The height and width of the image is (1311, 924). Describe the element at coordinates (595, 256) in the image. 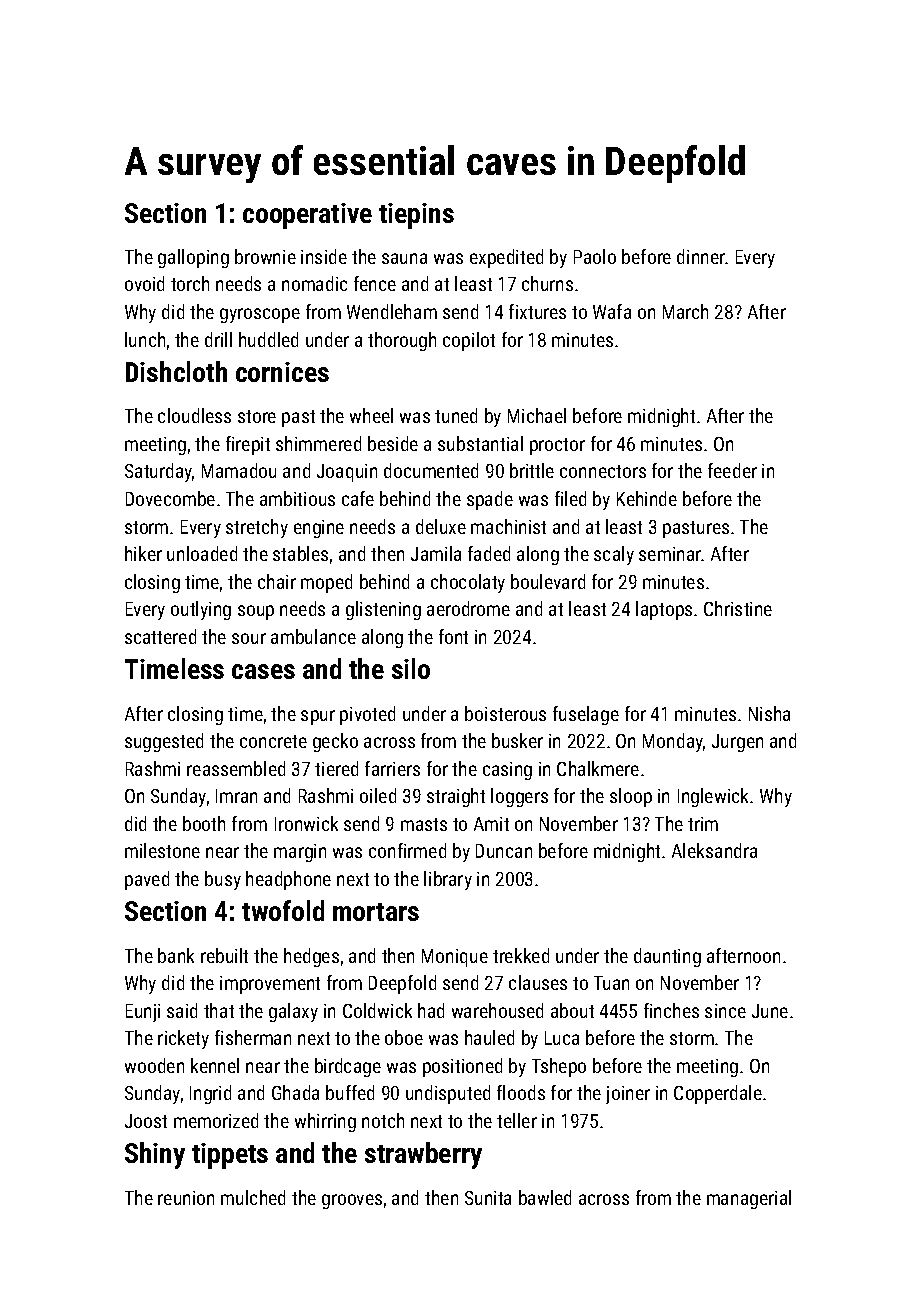

I see `Paolo` at that location.
